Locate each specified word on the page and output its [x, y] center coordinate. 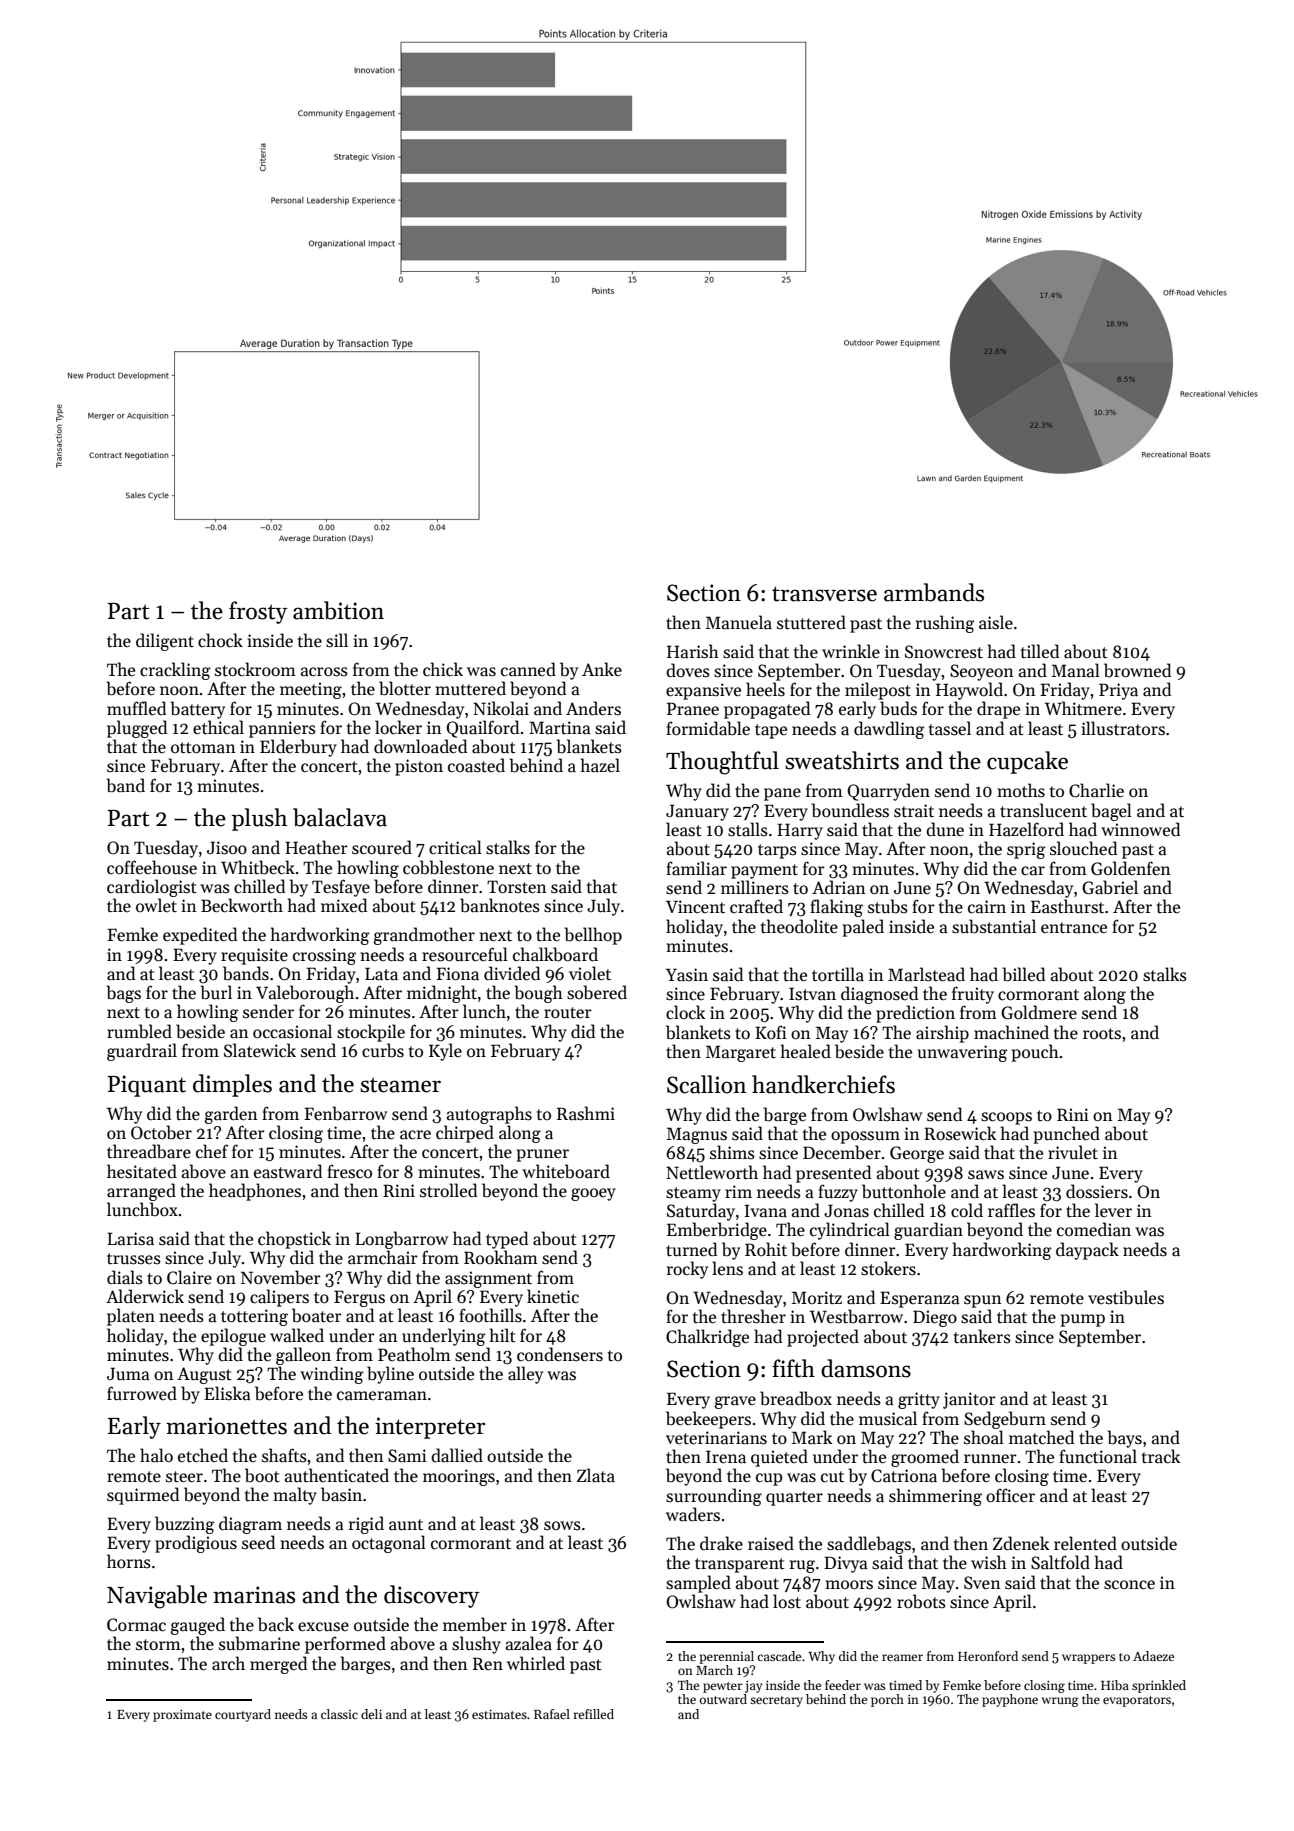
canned [528, 669]
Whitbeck [258, 867]
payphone [1010, 1700]
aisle [996, 622]
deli [371, 1714]
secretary [776, 1701]
